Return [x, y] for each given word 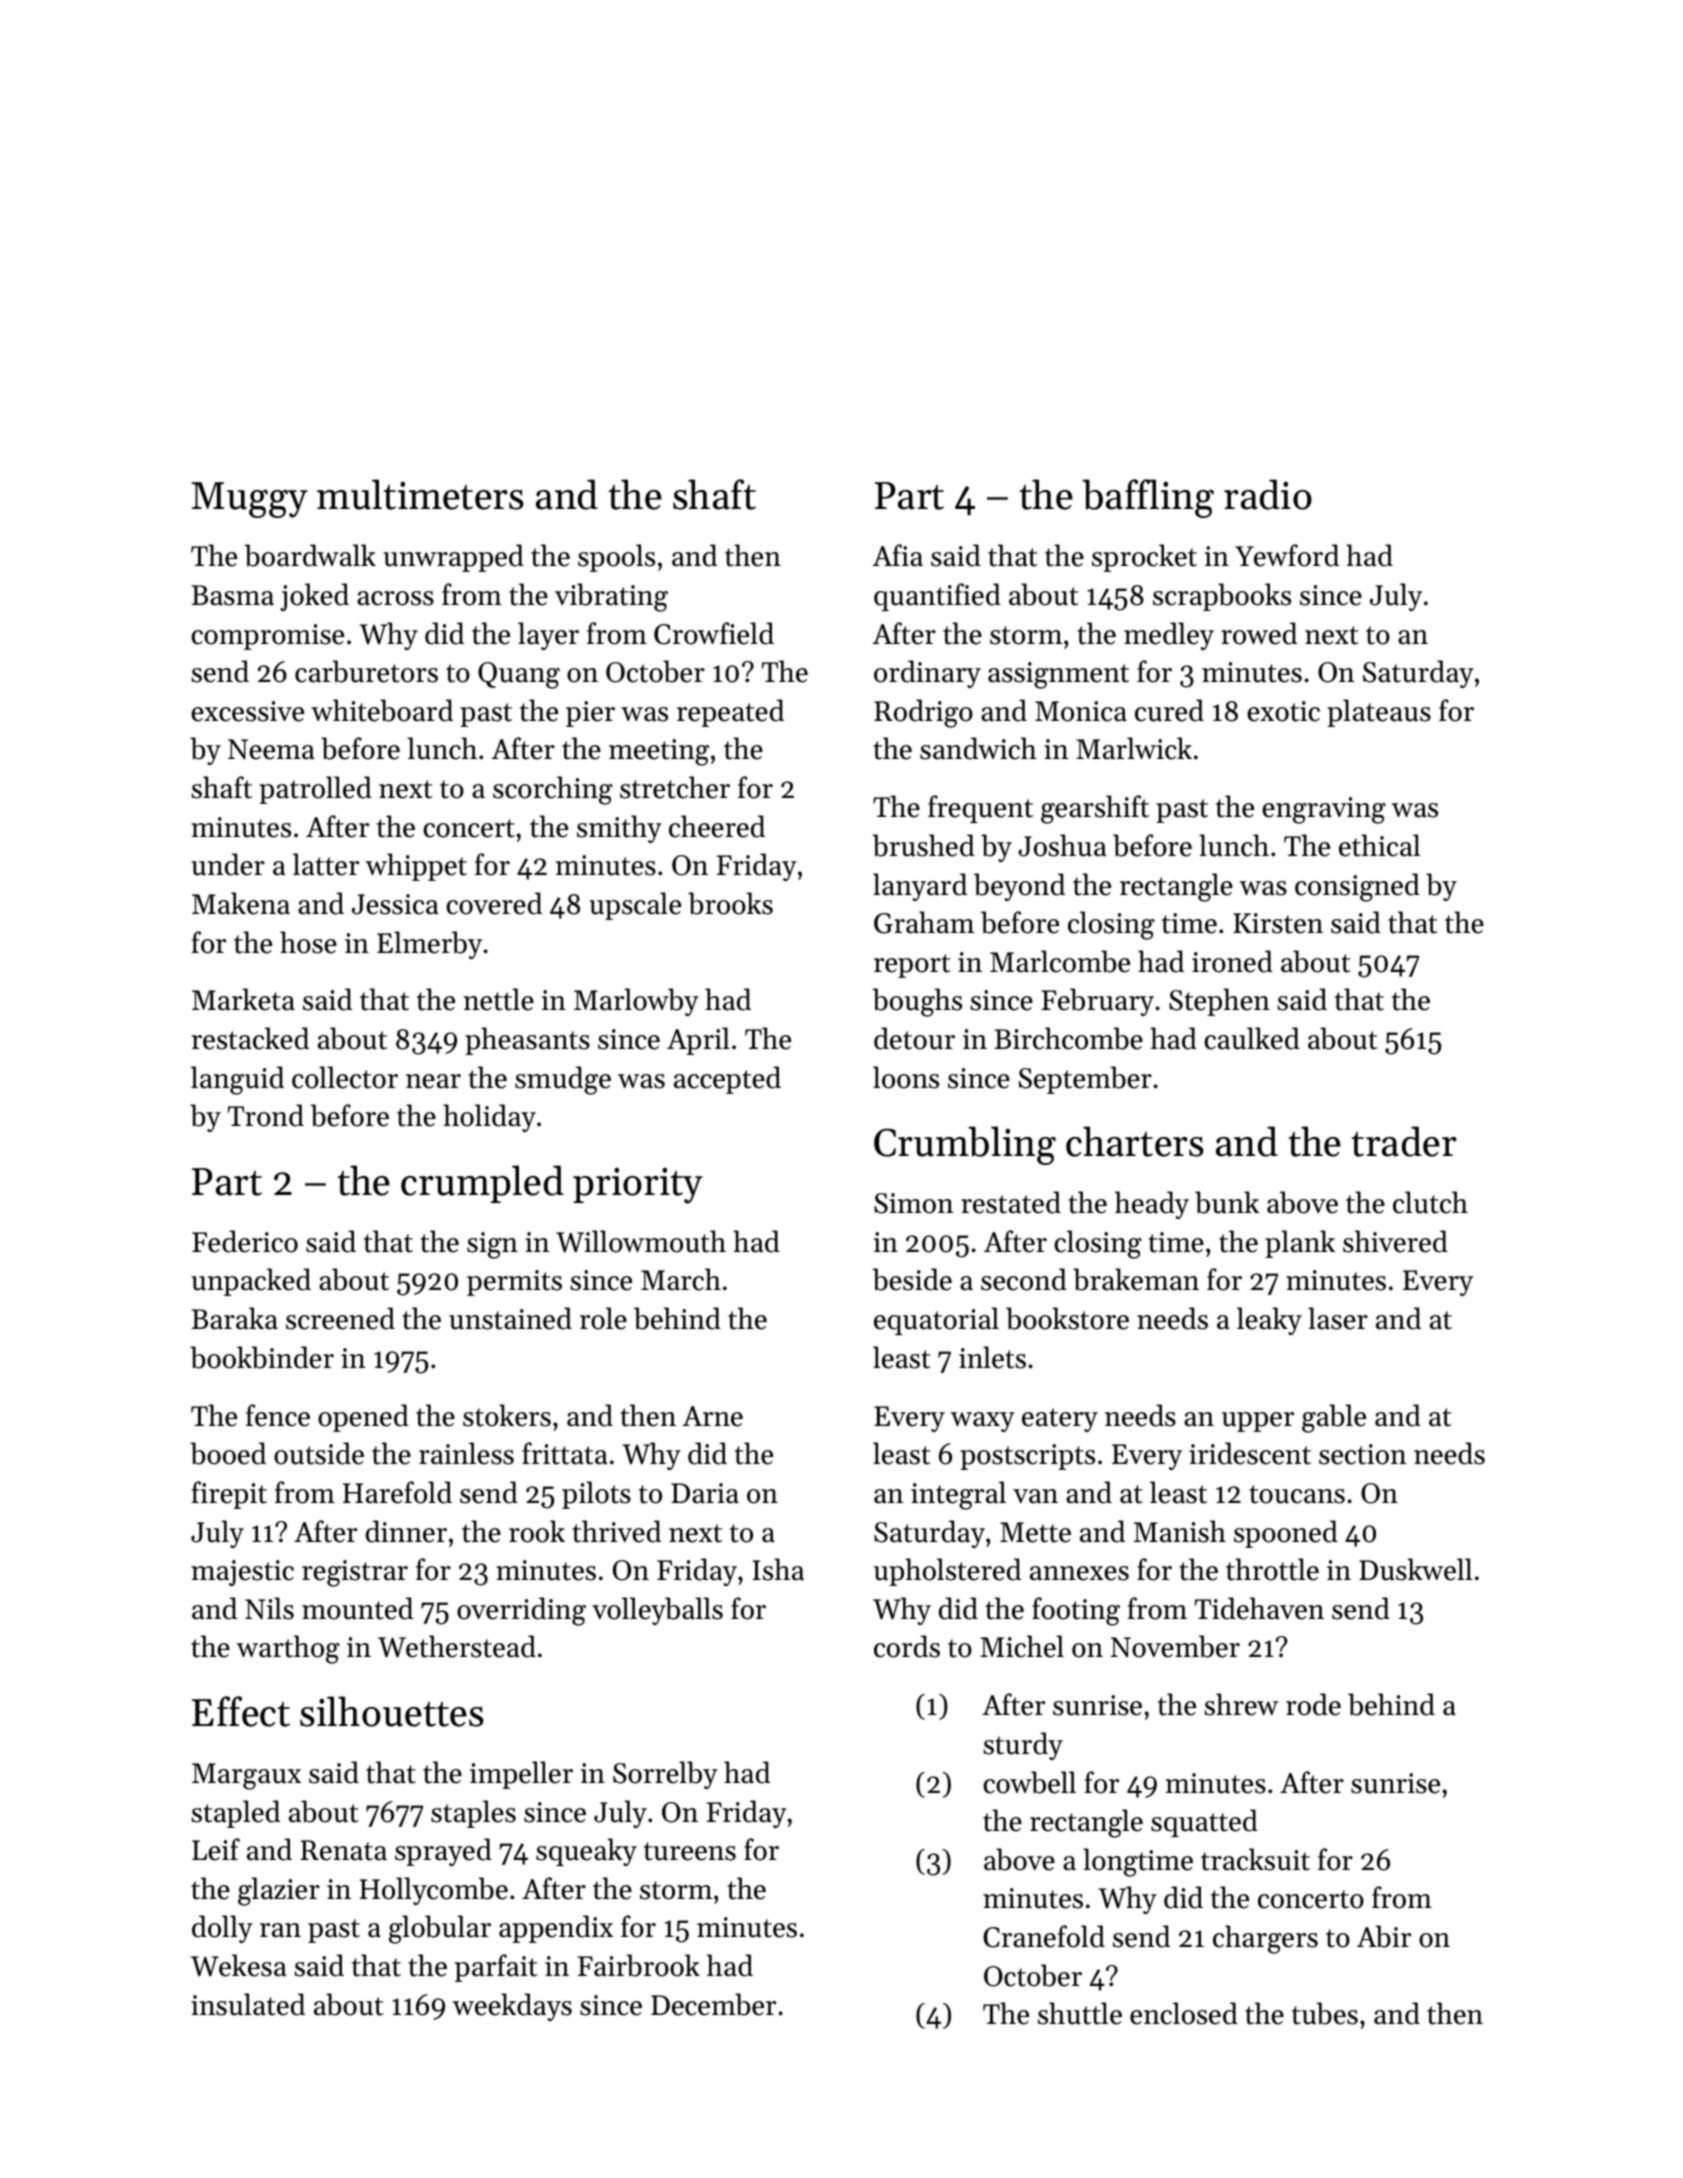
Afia [897, 555]
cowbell [1029, 1782]
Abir [1384, 1936]
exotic [1283, 711]
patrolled [315, 790]
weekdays [512, 2007]
